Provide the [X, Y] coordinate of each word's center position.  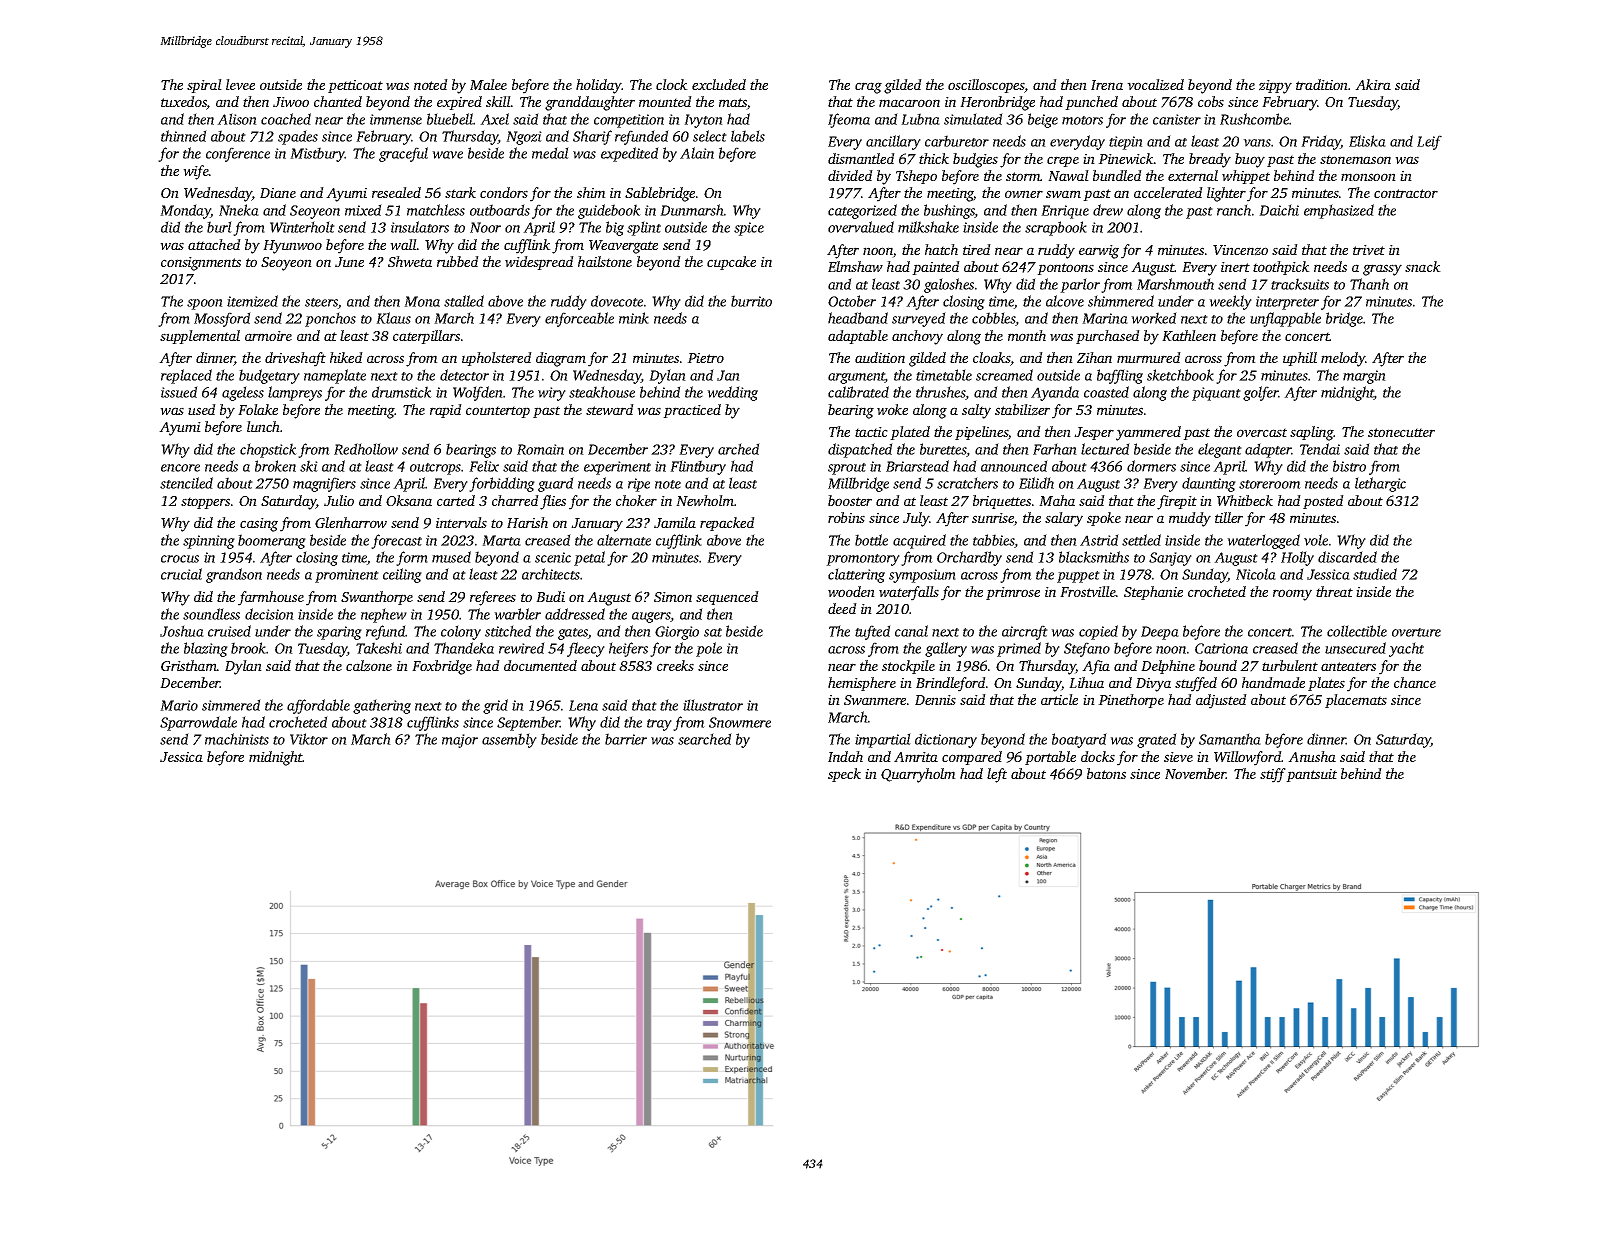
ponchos [330, 319]
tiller [1229, 517]
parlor [1080, 285]
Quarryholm [918, 775]
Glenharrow [351, 522]
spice [749, 229]
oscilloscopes [986, 86]
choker [636, 500]
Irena [1107, 85]
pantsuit [1311, 775]
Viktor [309, 739]
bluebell [450, 119]
